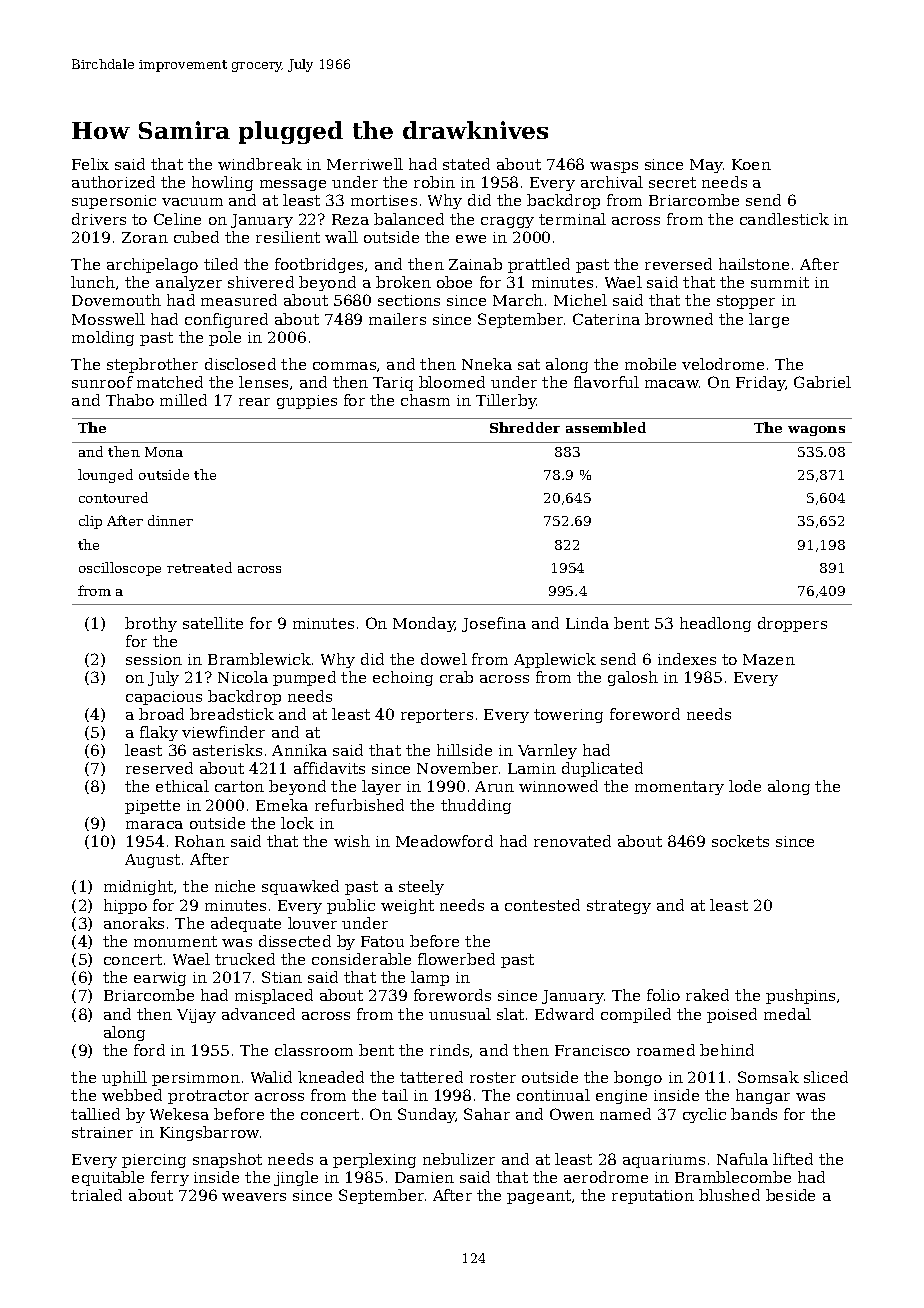 The width and height of the screenshot is (924, 1308). What do you see at coordinates (254, 1197) in the screenshot?
I see `weavers` at bounding box center [254, 1197].
